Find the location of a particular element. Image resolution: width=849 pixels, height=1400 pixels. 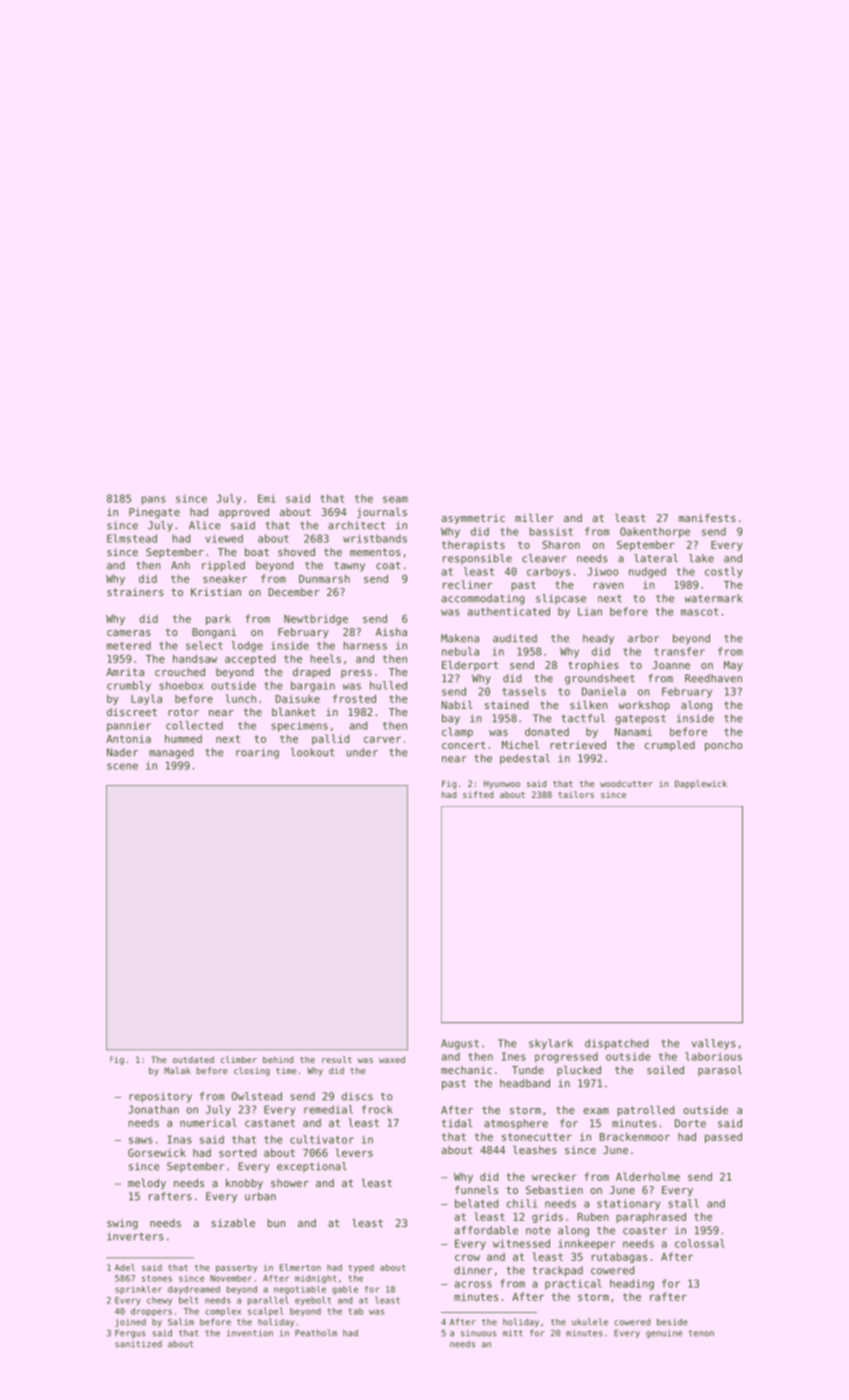

roaring is located at coordinates (257, 753).
